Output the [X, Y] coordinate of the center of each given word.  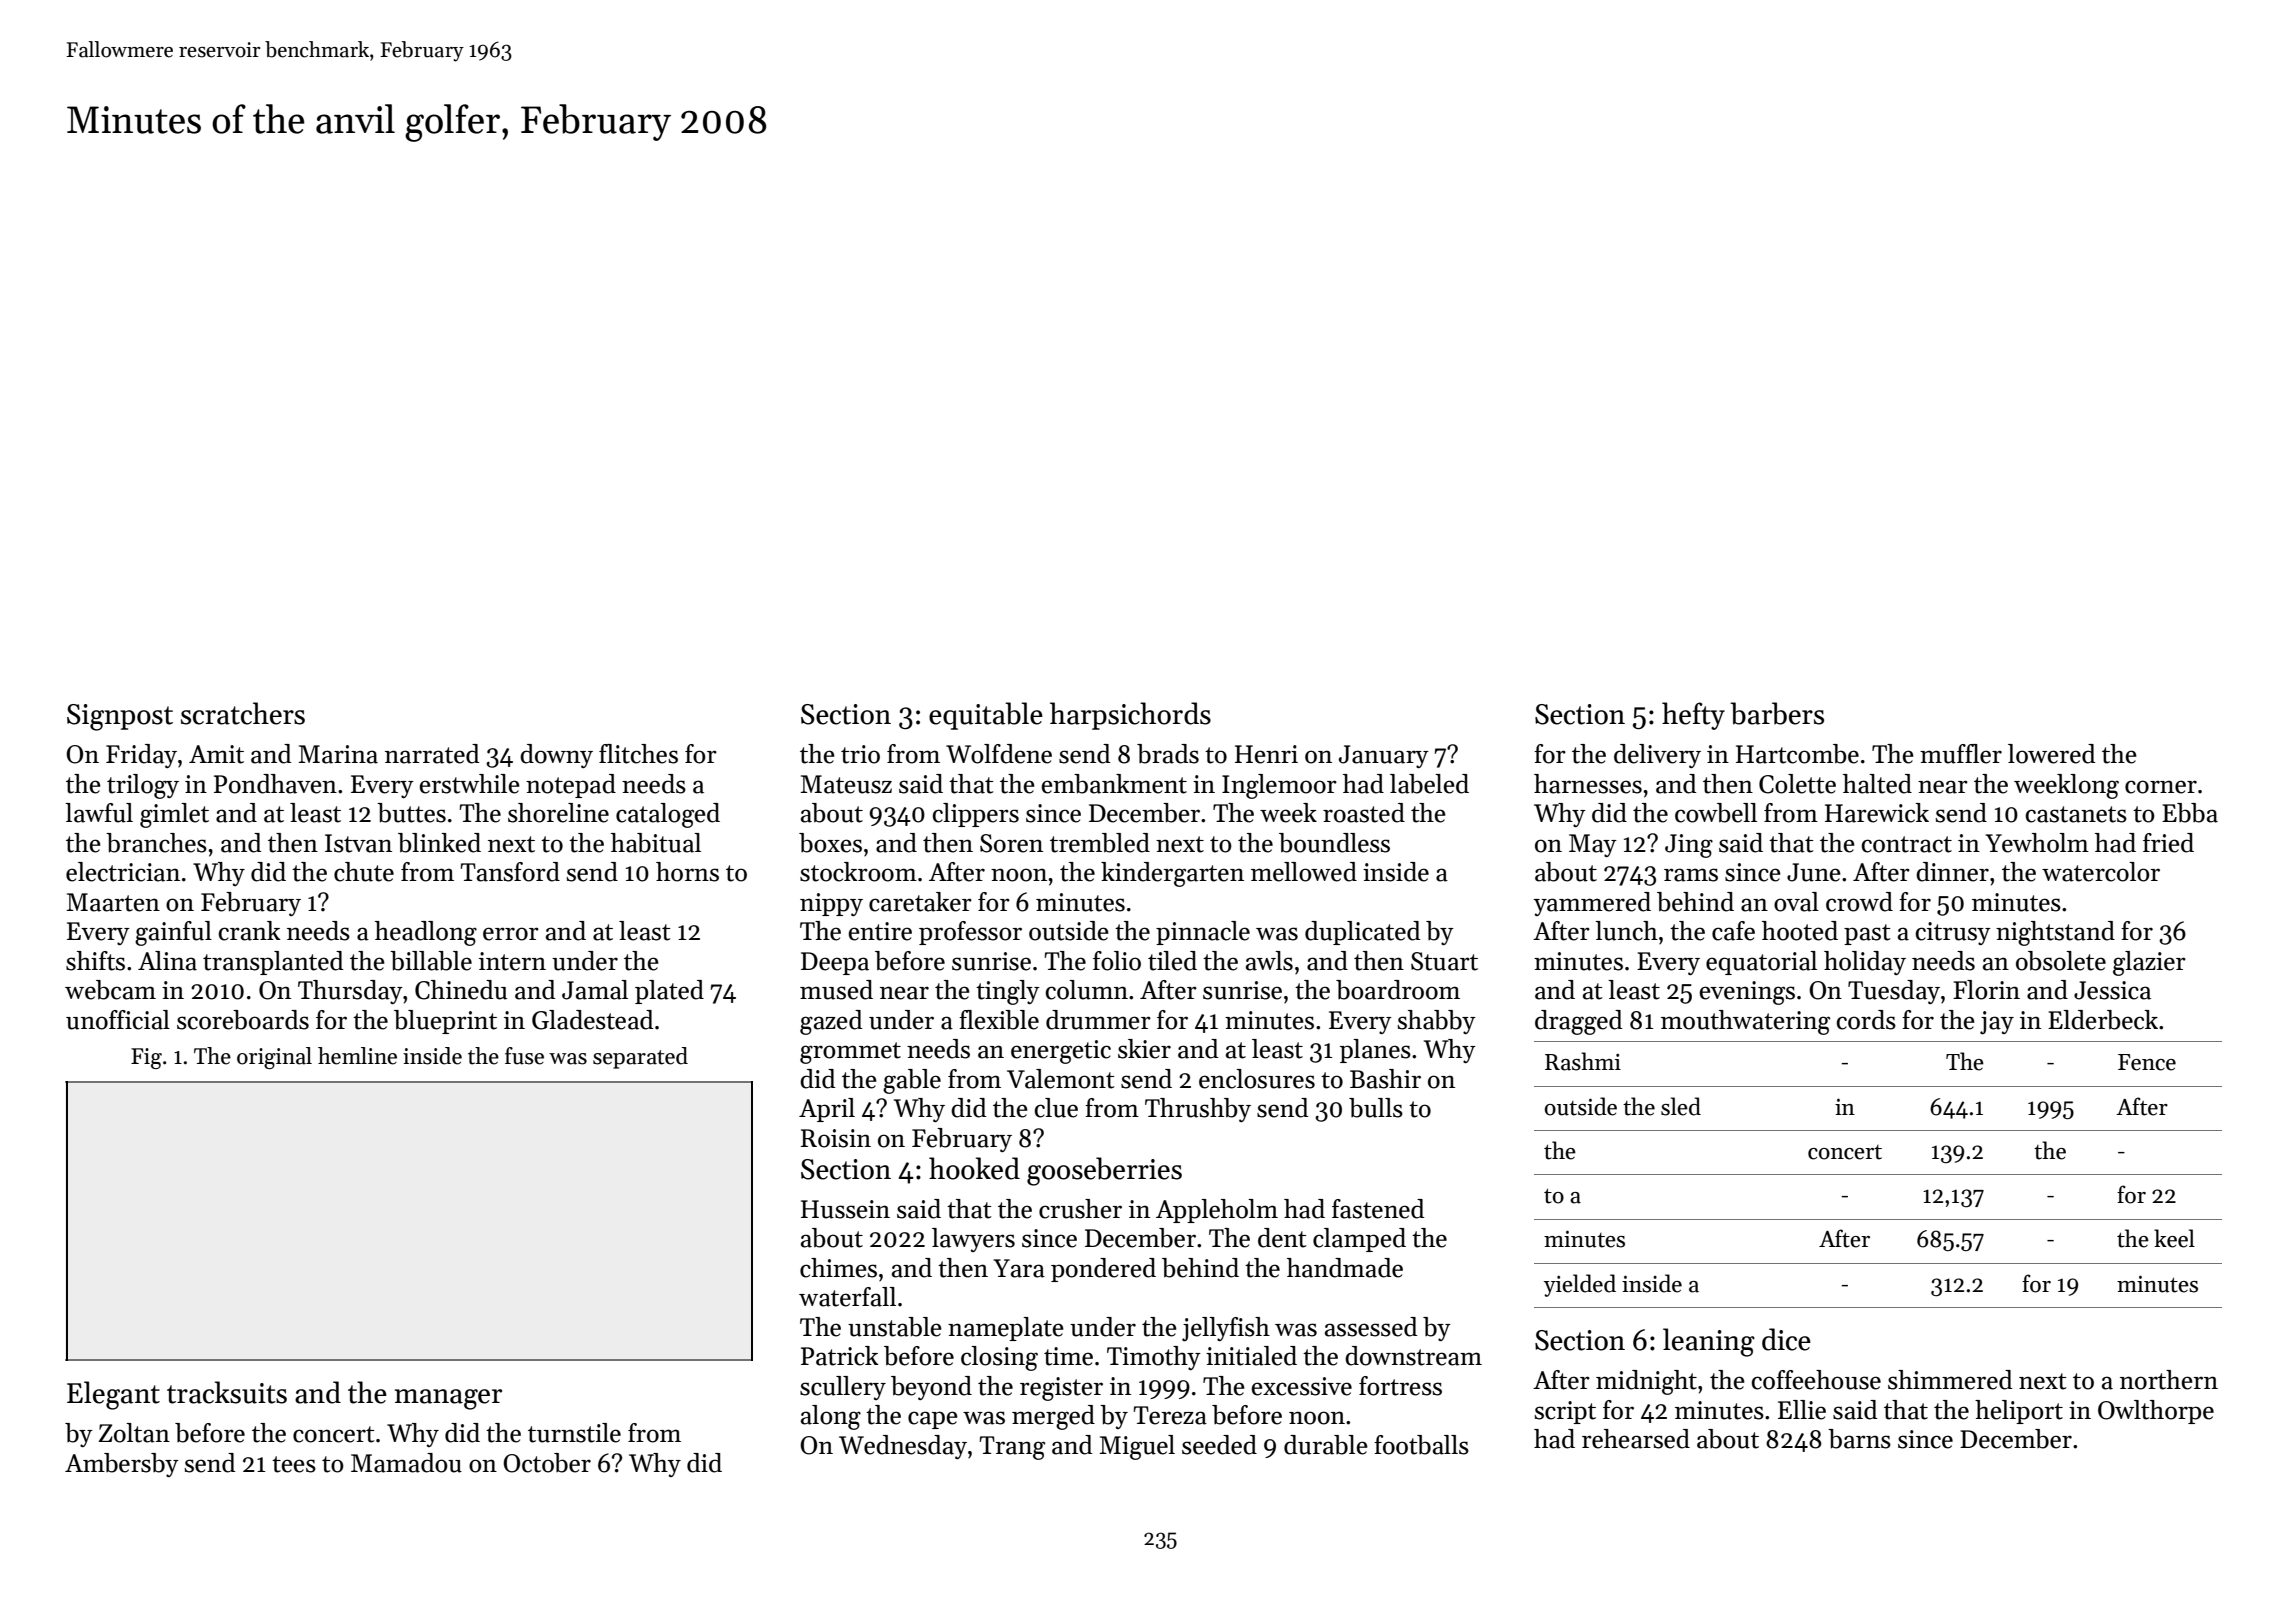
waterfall [847, 1297]
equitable [986, 716]
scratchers [243, 713]
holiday [1865, 963]
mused [836, 990]
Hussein [845, 1209]
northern [2169, 1380]
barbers [1777, 713]
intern [512, 961]
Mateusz [846, 784]
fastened [1378, 1209]
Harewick [1877, 813]
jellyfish [1226, 1329]
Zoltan [134, 1433]
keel [2174, 1238]
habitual [656, 843]
